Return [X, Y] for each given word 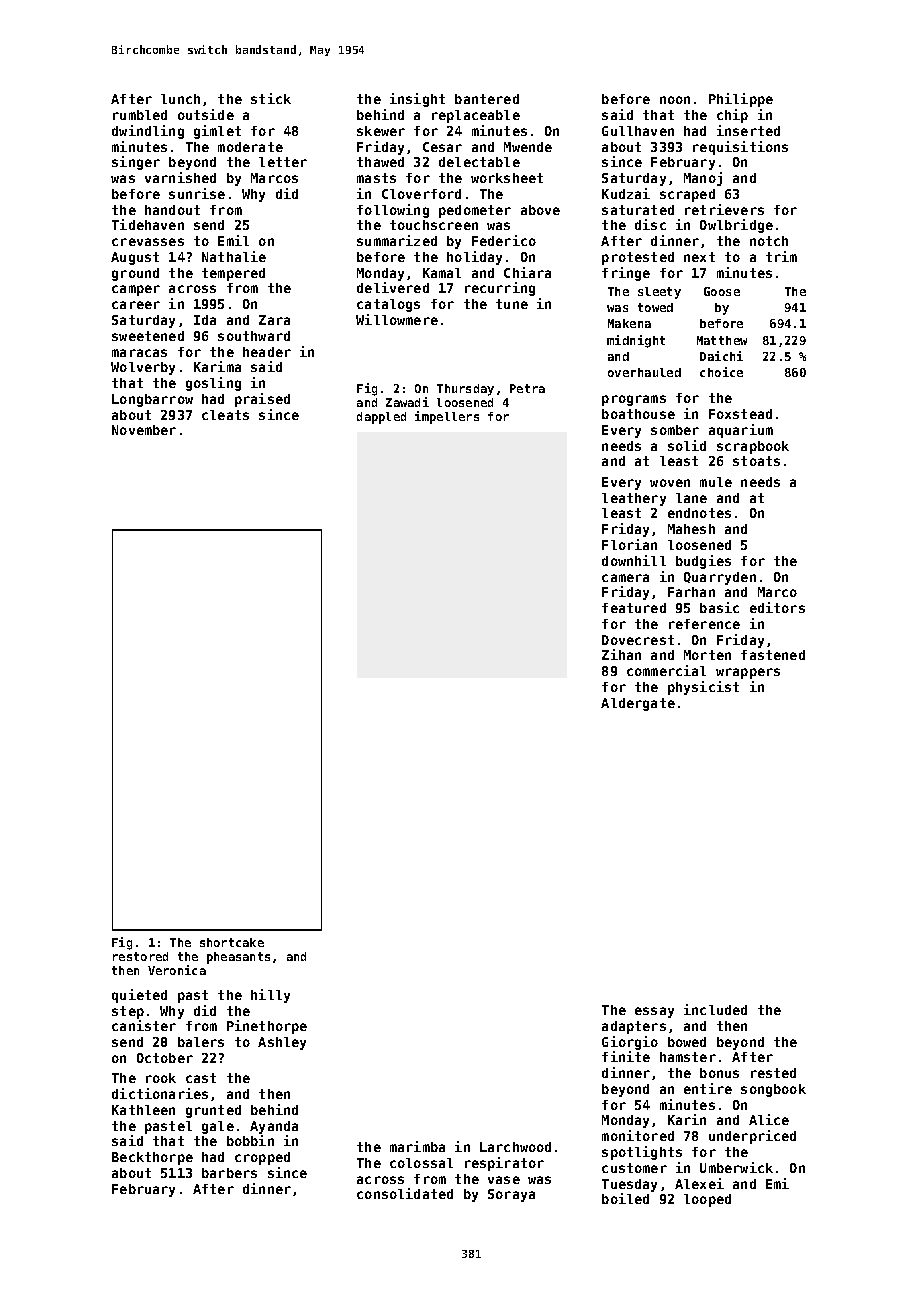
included [715, 1009]
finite [626, 1056]
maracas [139, 353]
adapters [634, 1027]
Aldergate [638, 704]
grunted [213, 1111]
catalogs [388, 305]
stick [271, 98]
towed [655, 307]
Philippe [741, 100]
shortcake [232, 942]
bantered [487, 99]
